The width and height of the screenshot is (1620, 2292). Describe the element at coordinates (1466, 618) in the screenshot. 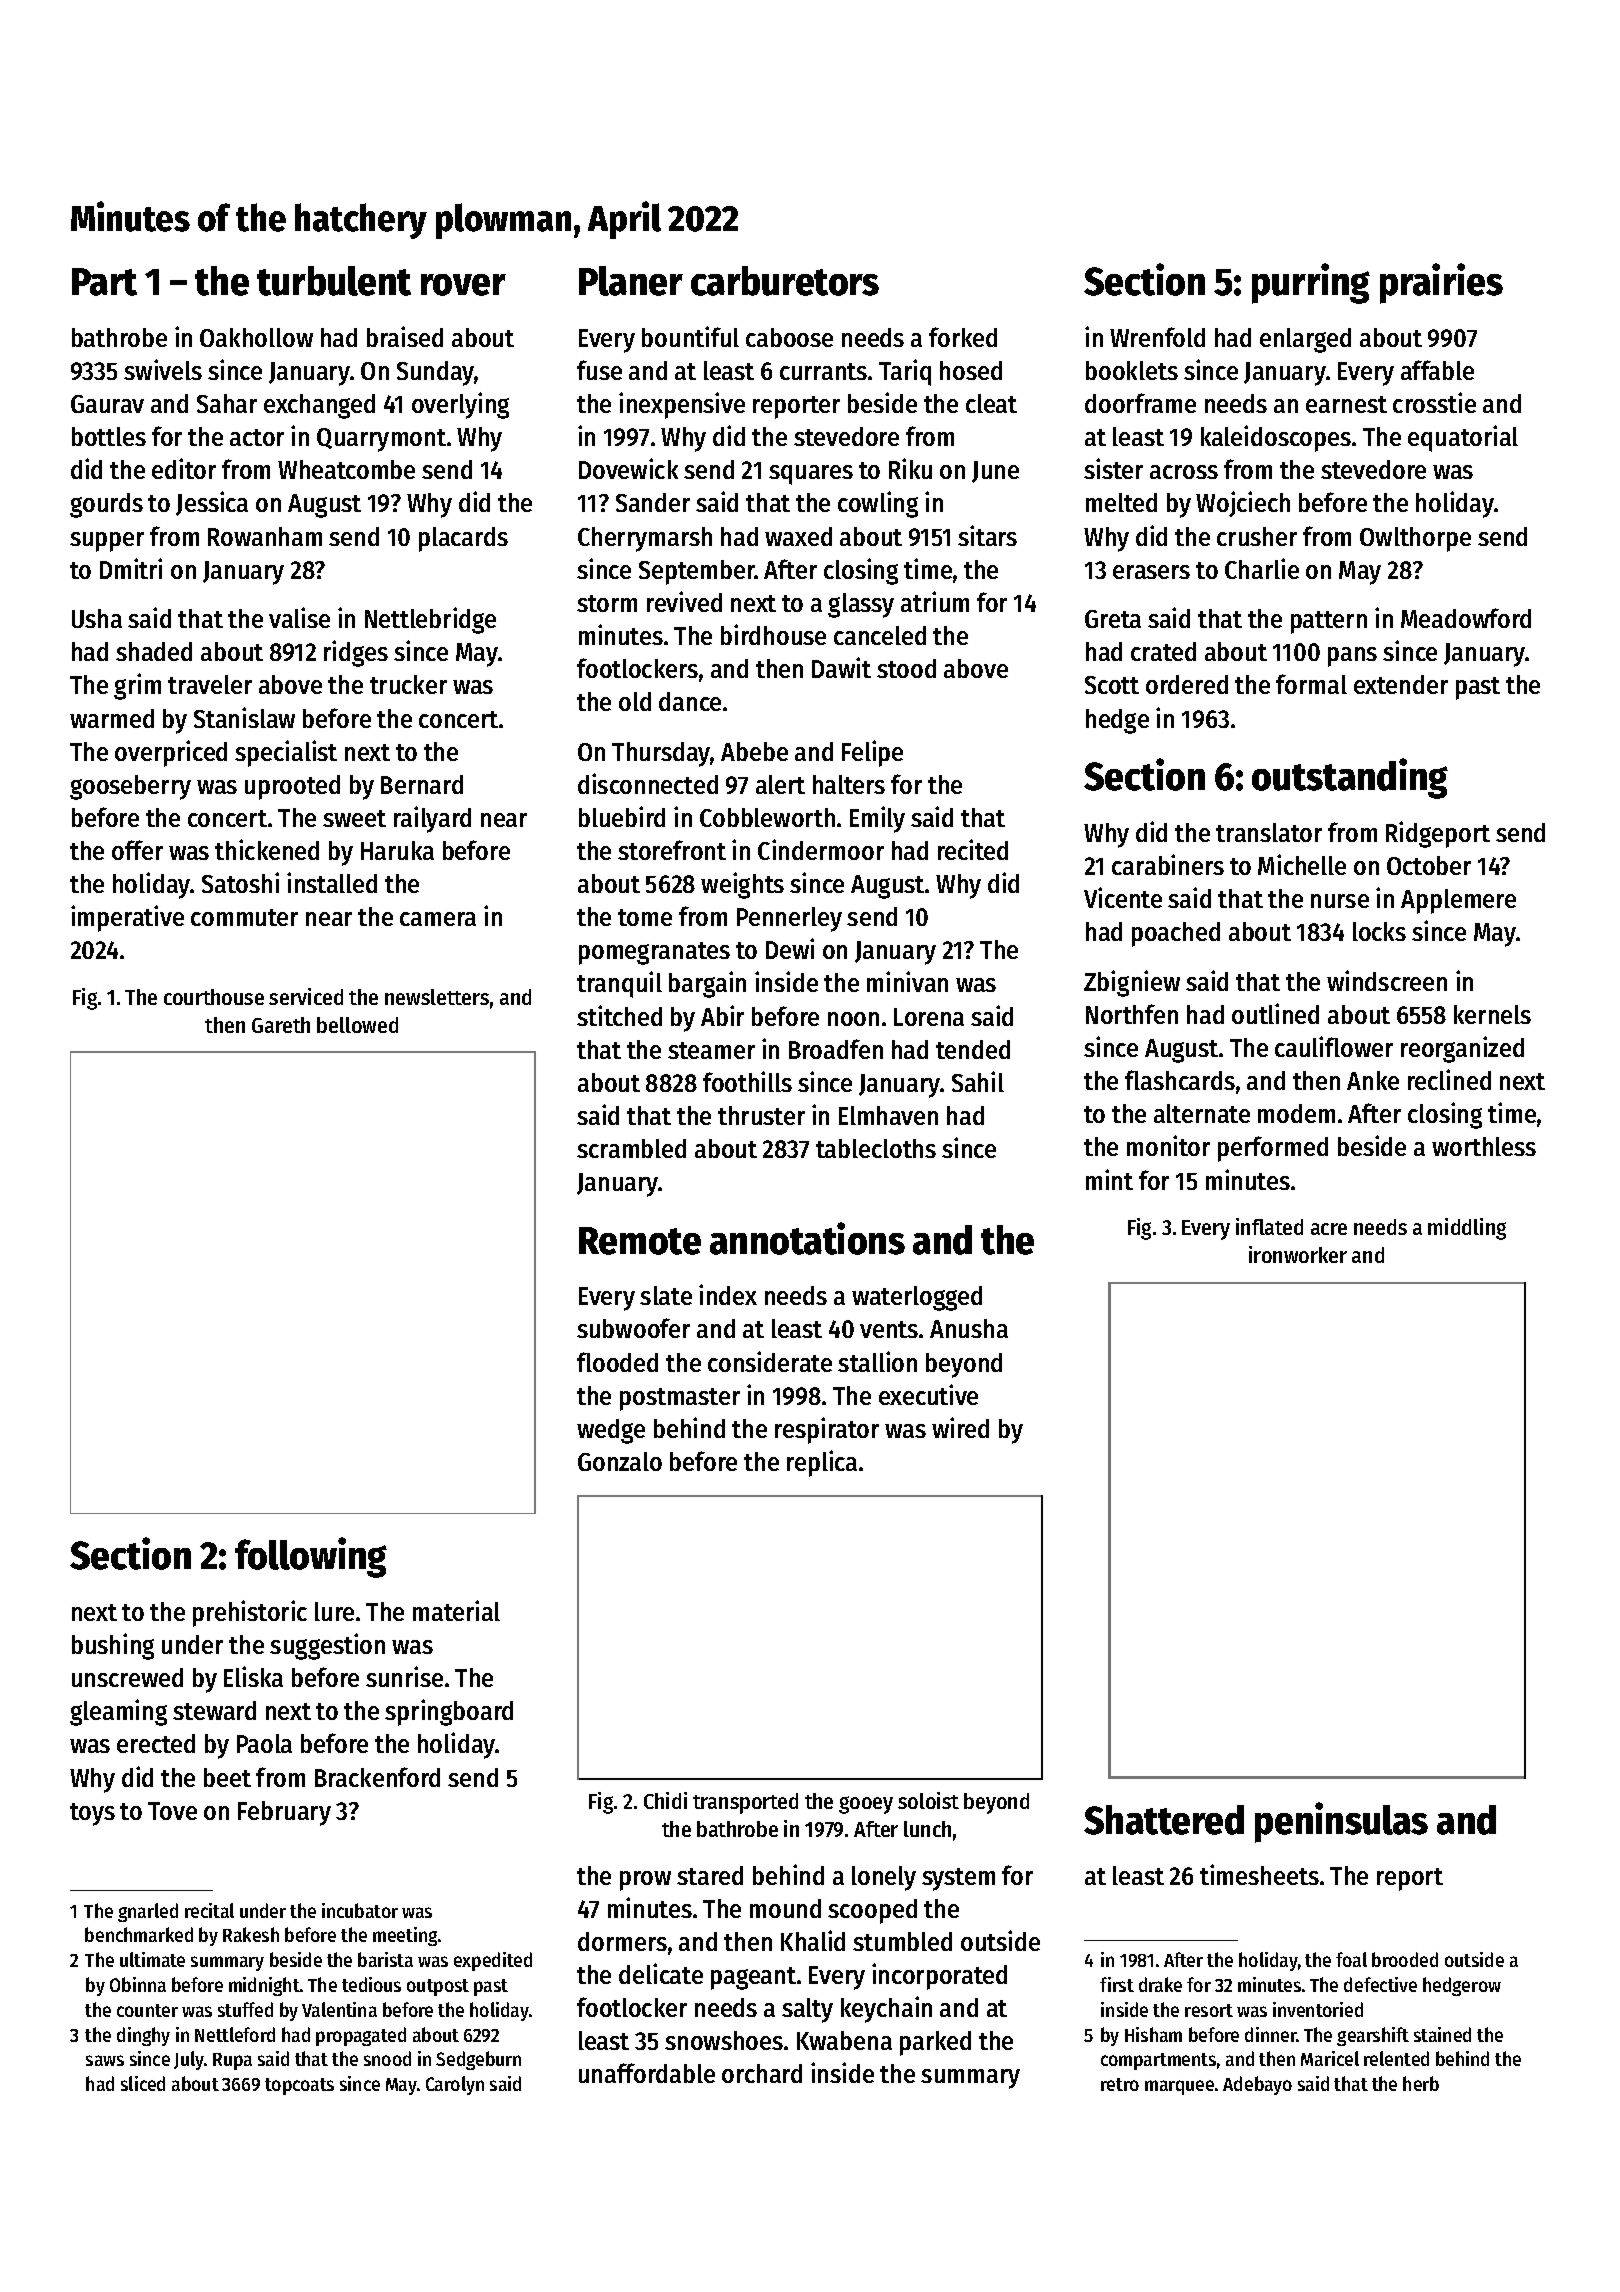

I see `Meadowford` at that location.
